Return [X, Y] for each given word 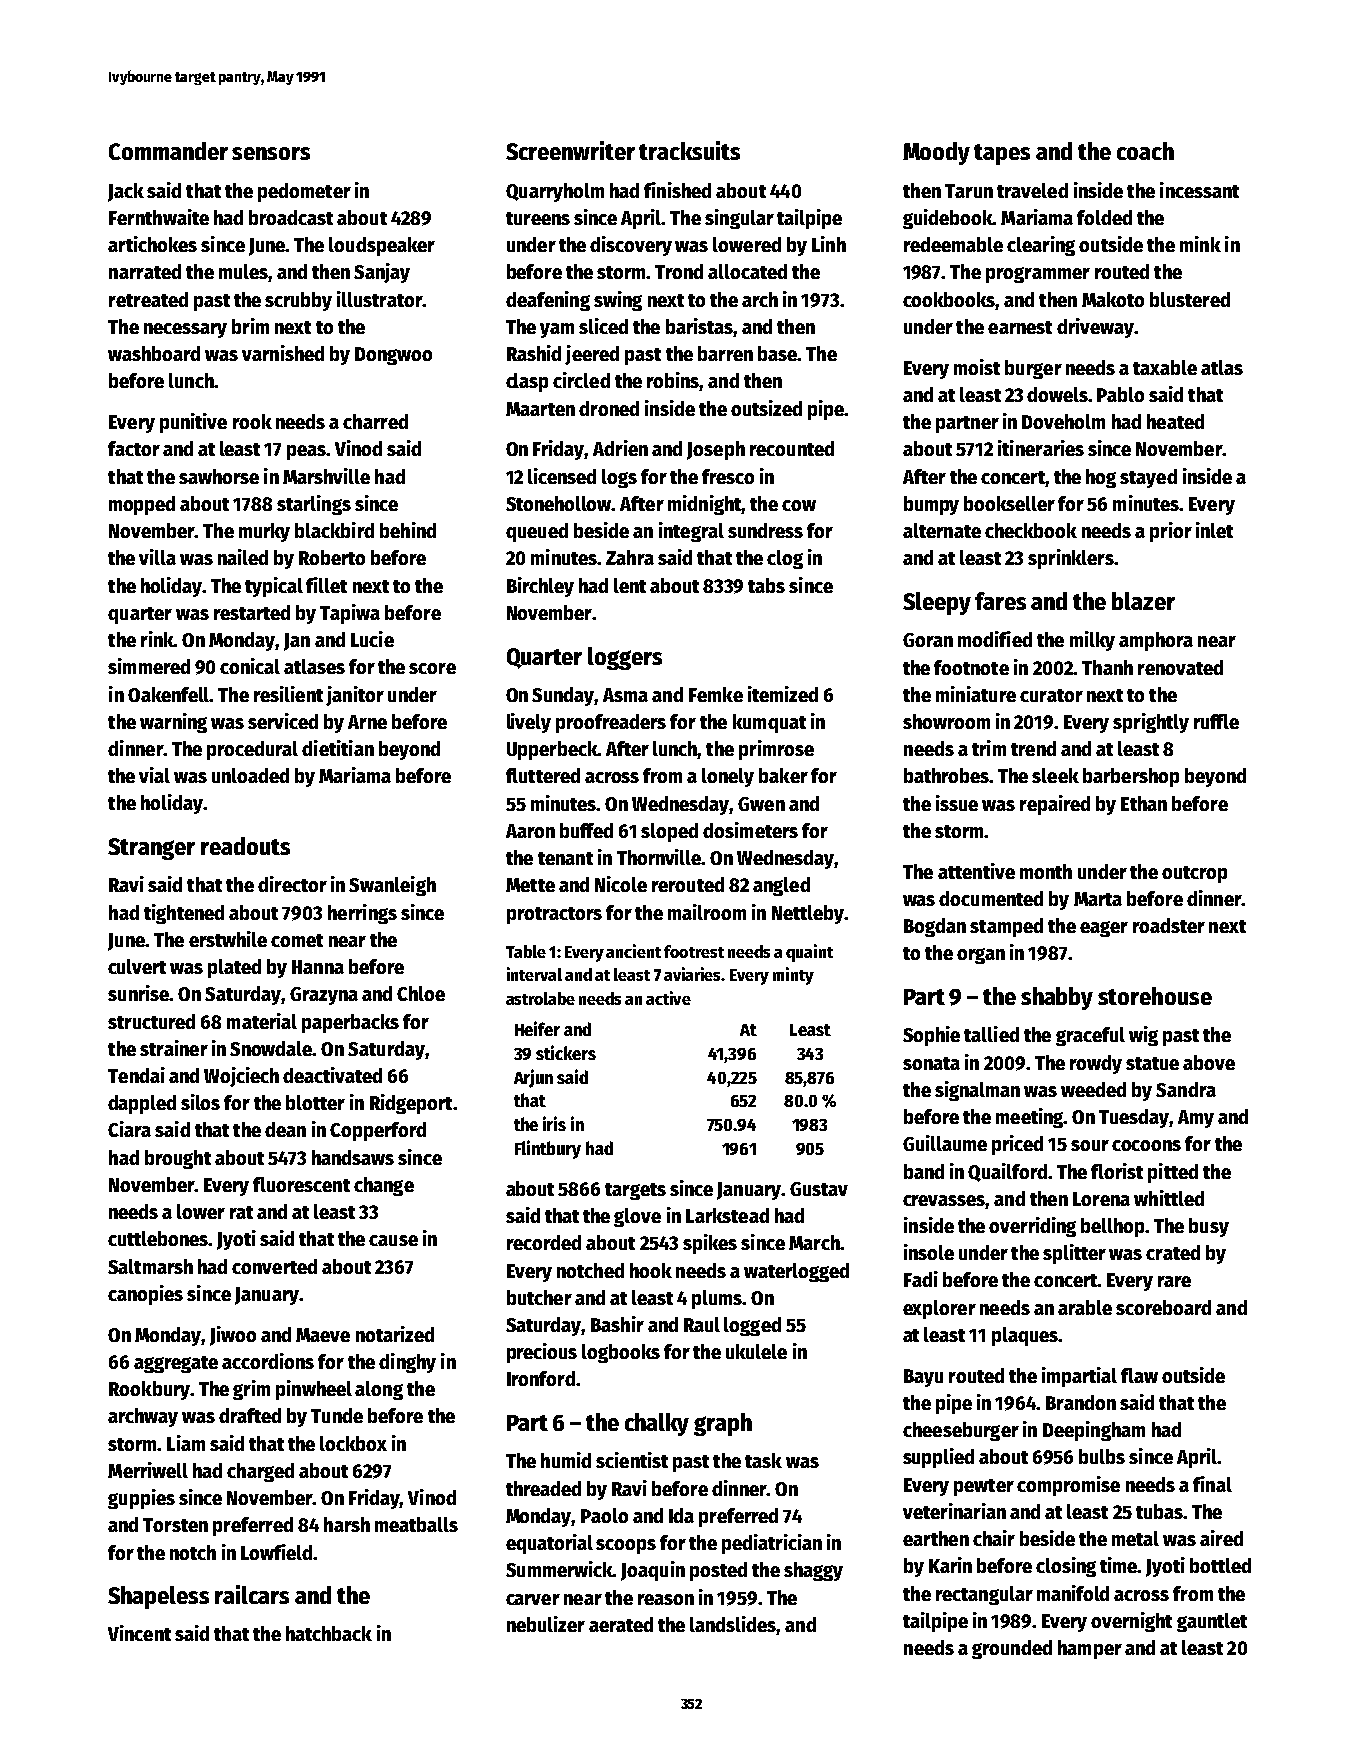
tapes [1002, 154]
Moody [936, 153]
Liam [186, 1443]
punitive [193, 423]
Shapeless [158, 1597]
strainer [174, 1048]
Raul [702, 1324]
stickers [566, 1052]
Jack [126, 192]
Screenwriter [570, 150]
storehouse [1155, 996]
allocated [747, 271]
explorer [939, 1309]
